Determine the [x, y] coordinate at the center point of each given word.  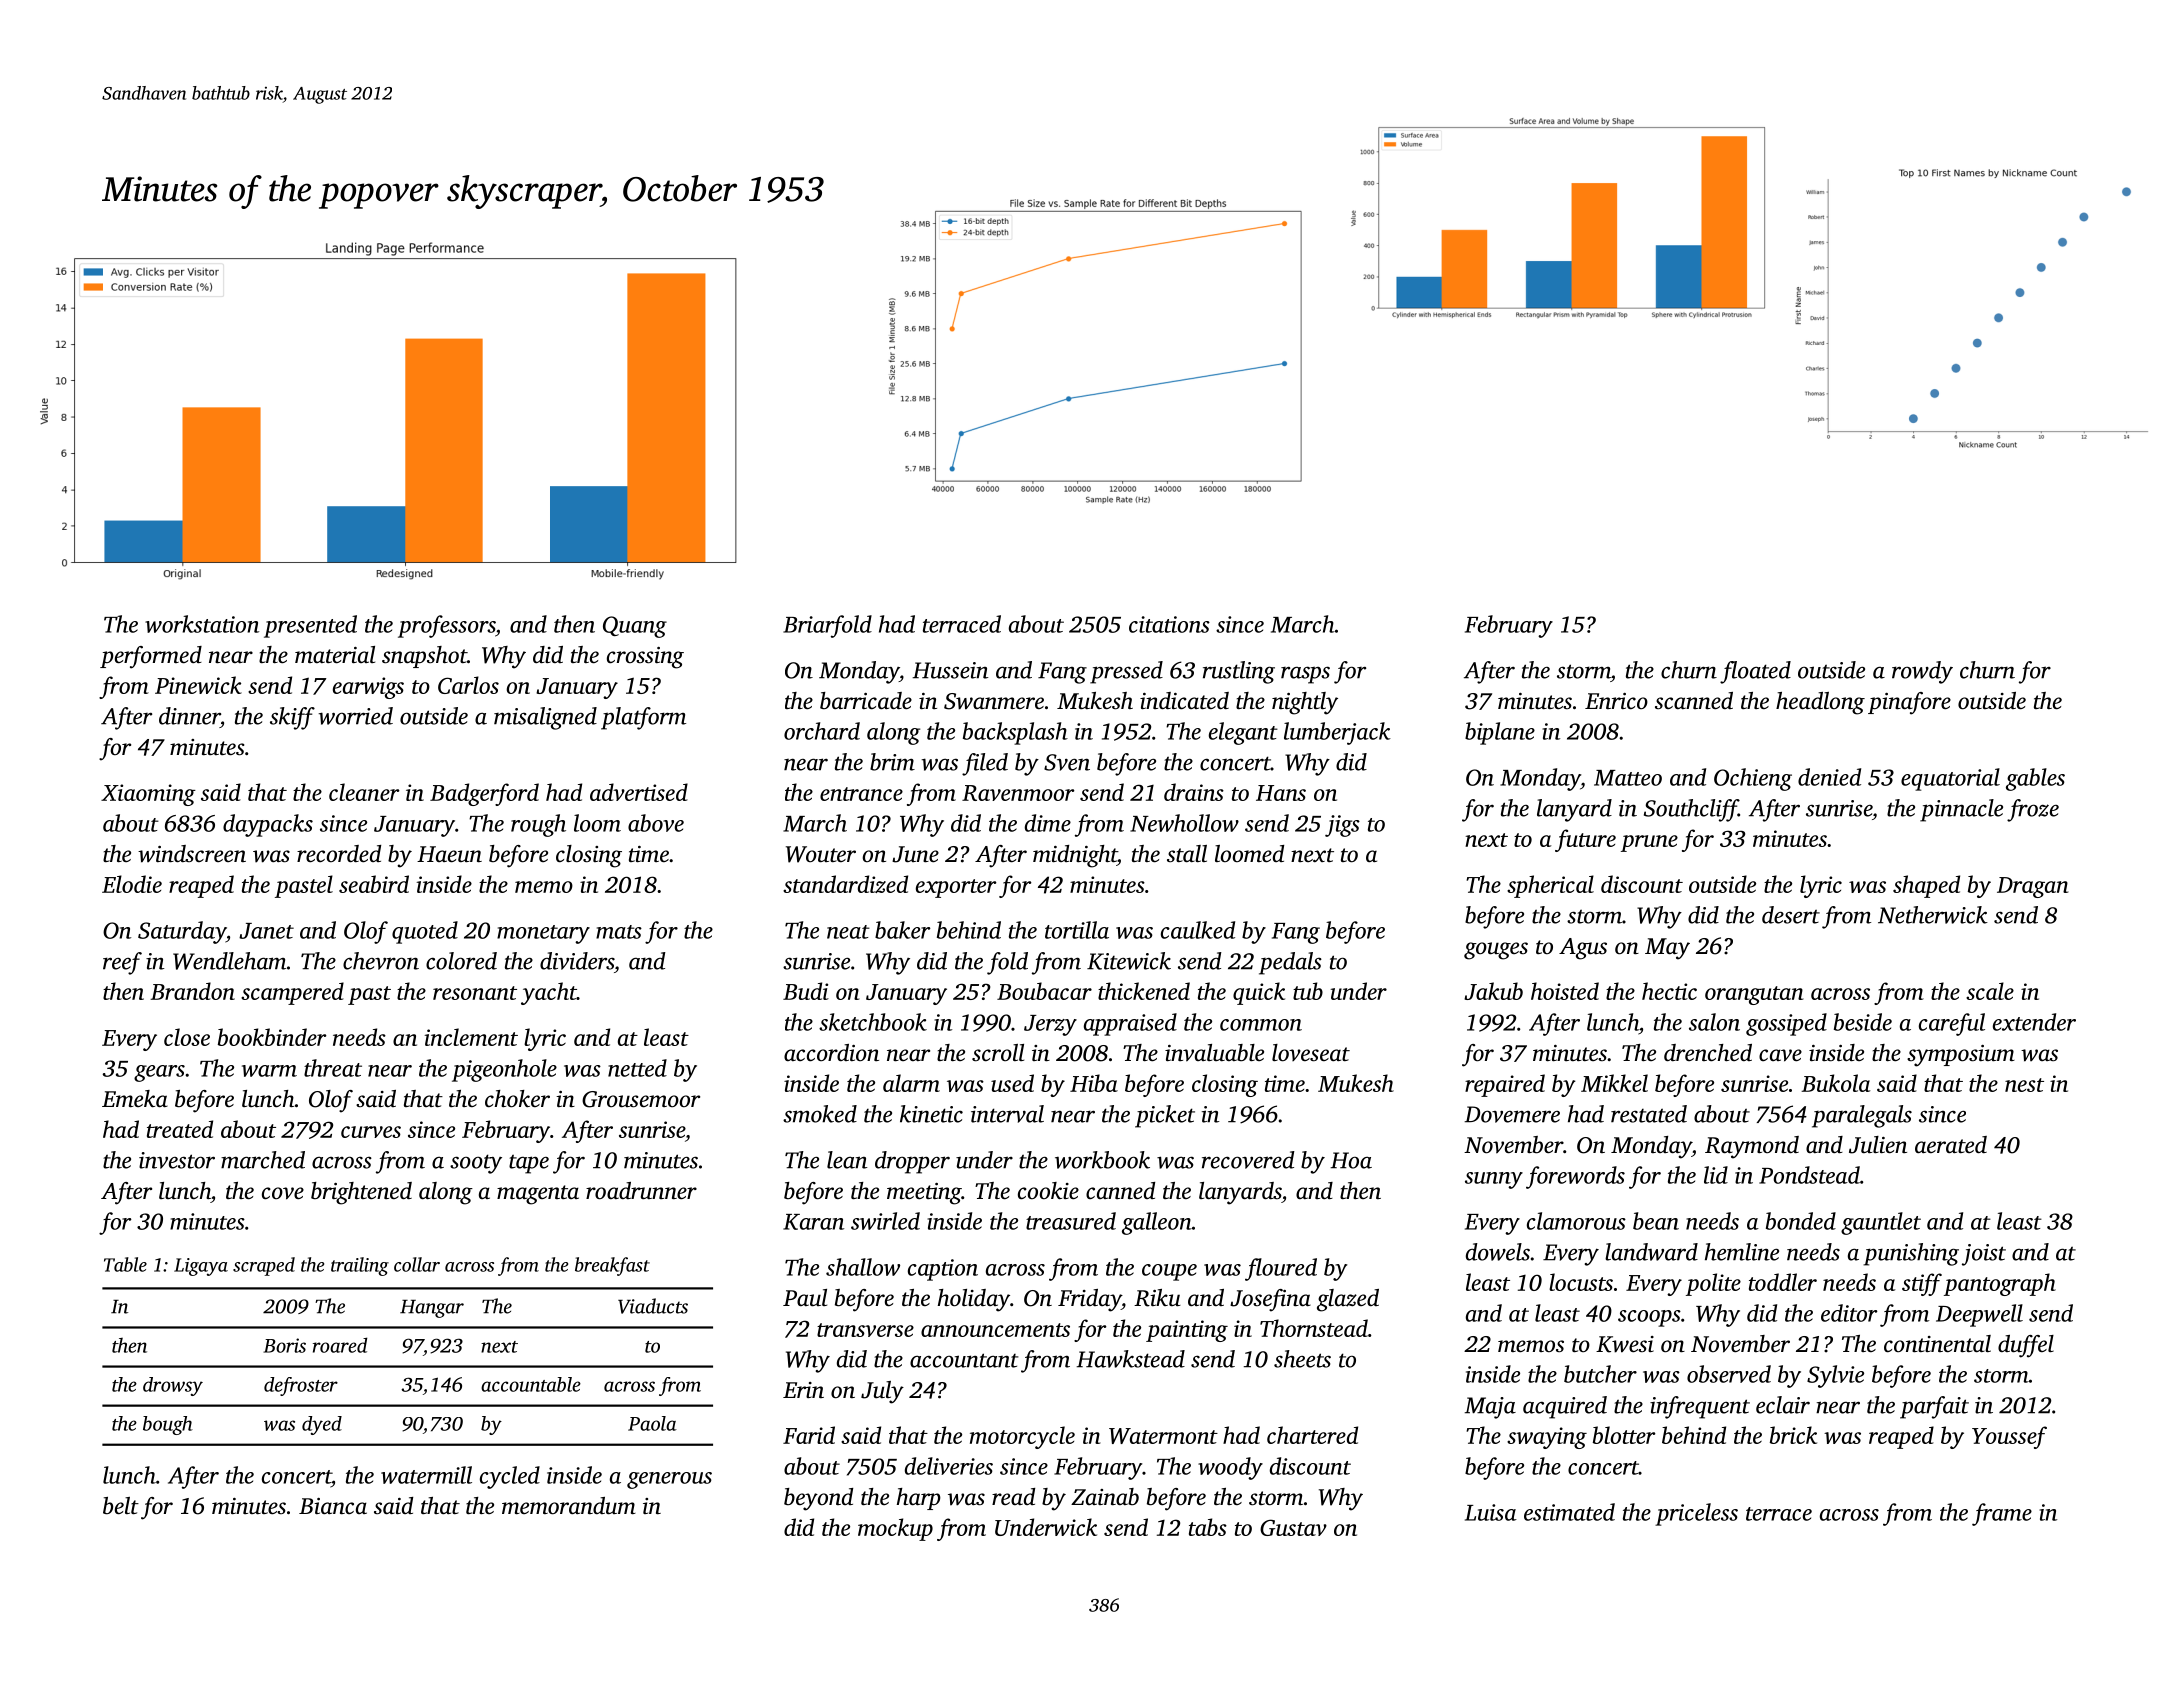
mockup [895, 1529]
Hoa [1351, 1160]
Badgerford [484, 794]
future [1585, 840]
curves [371, 1132]
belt [121, 1506]
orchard [822, 731]
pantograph [2000, 1284]
